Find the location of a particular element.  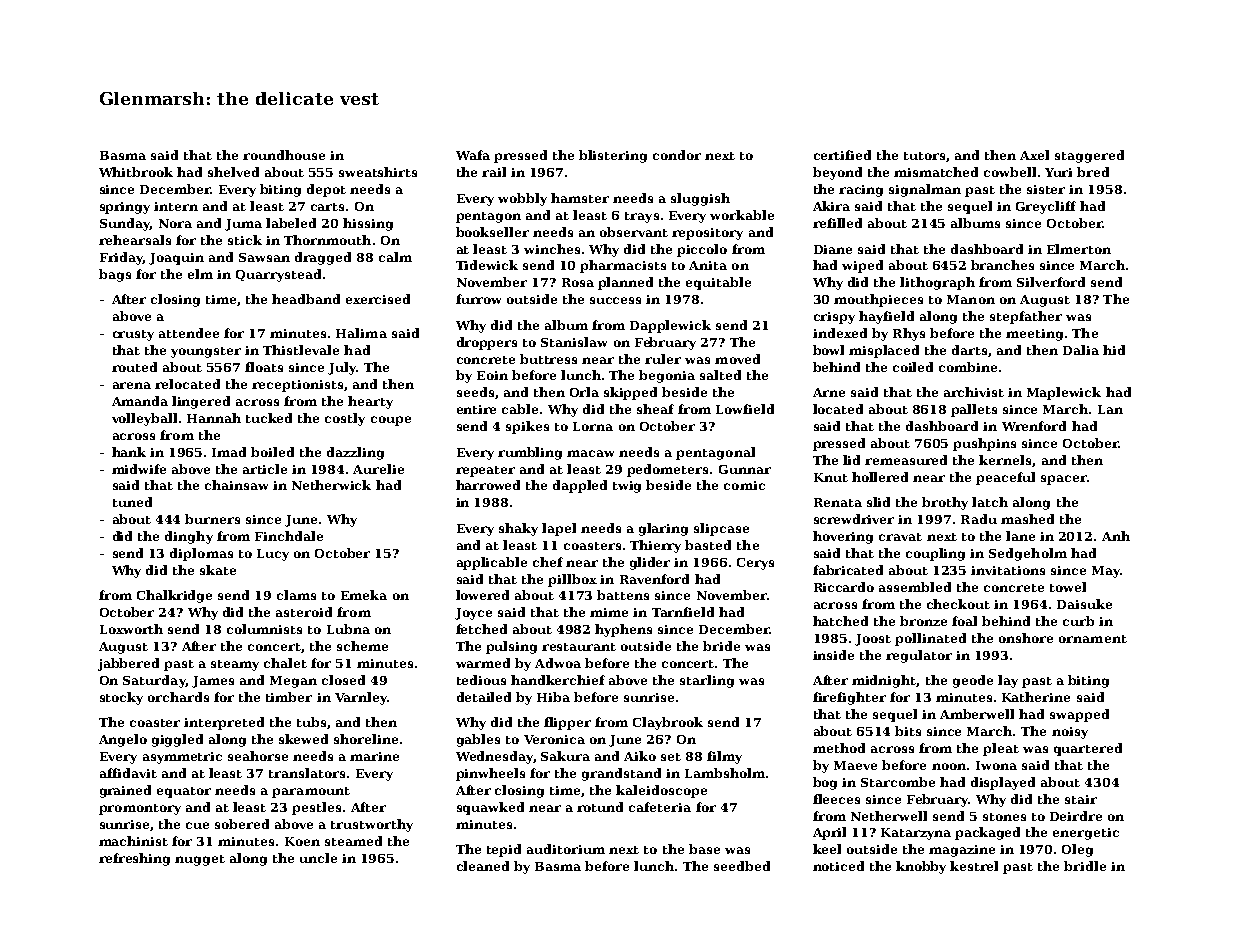

Whitbrook is located at coordinates (136, 172).
